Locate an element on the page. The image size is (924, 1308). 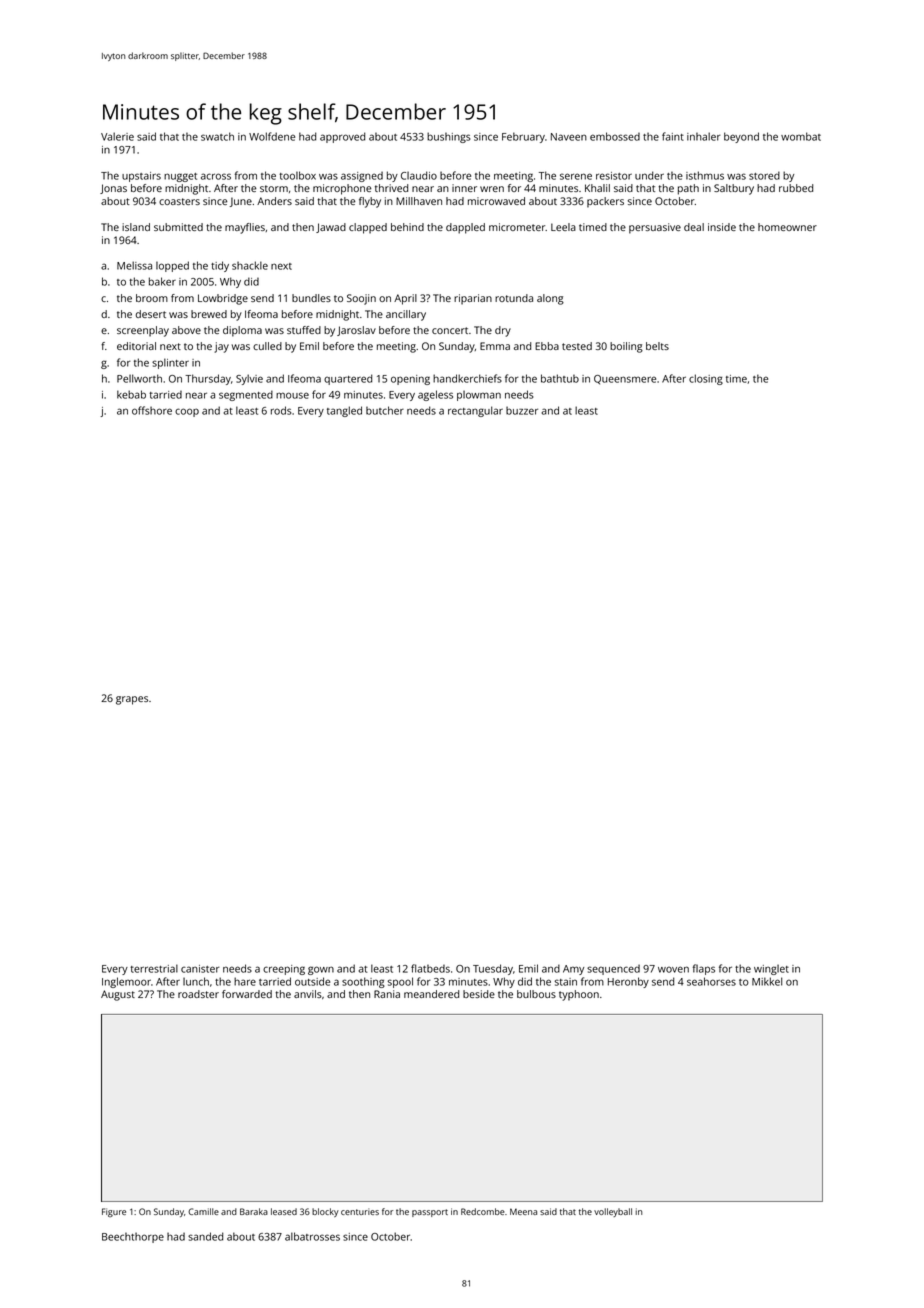
Redcombe is located at coordinates (483, 1211).
